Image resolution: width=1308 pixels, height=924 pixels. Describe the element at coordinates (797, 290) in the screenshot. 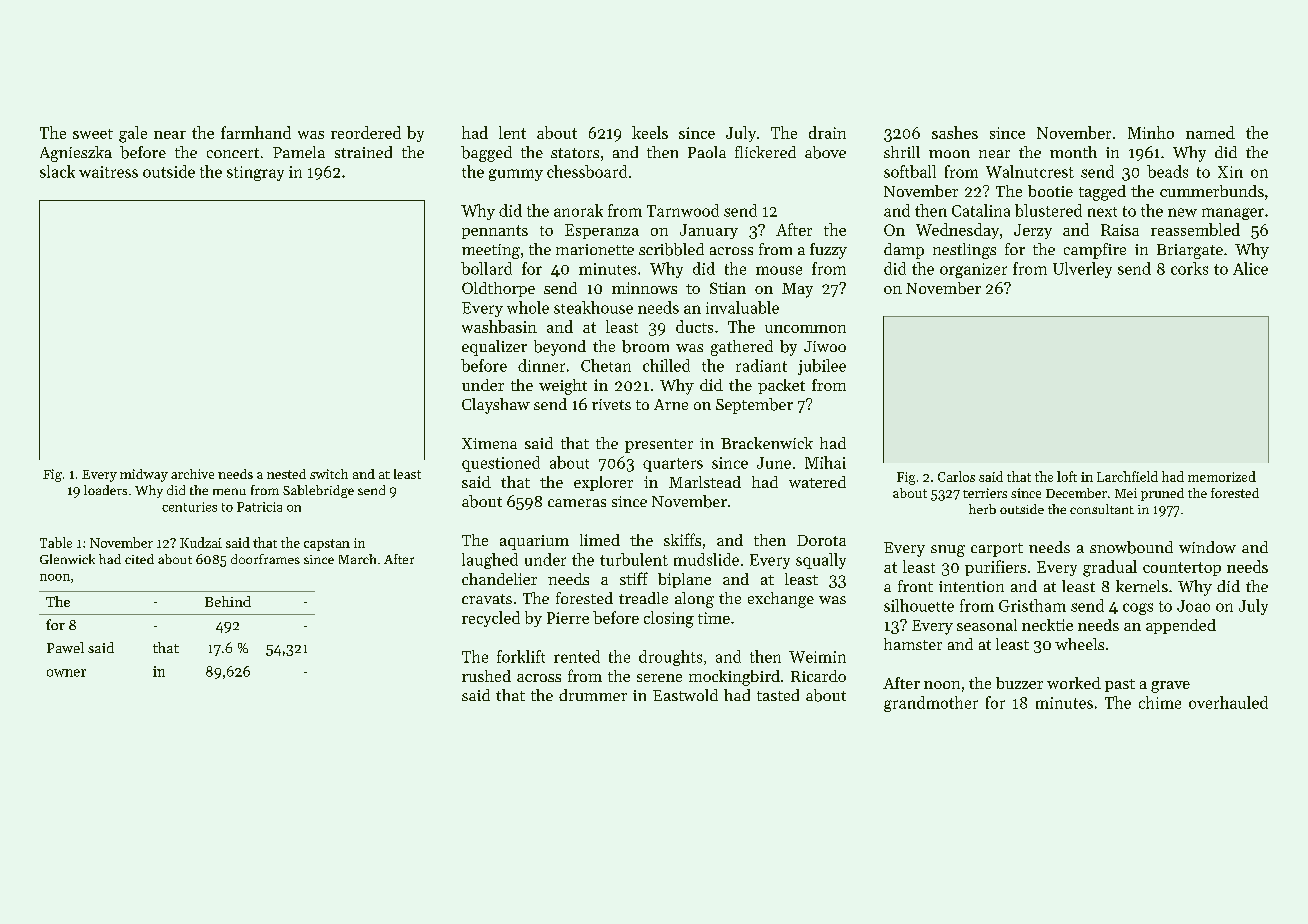

I see `May` at that location.
